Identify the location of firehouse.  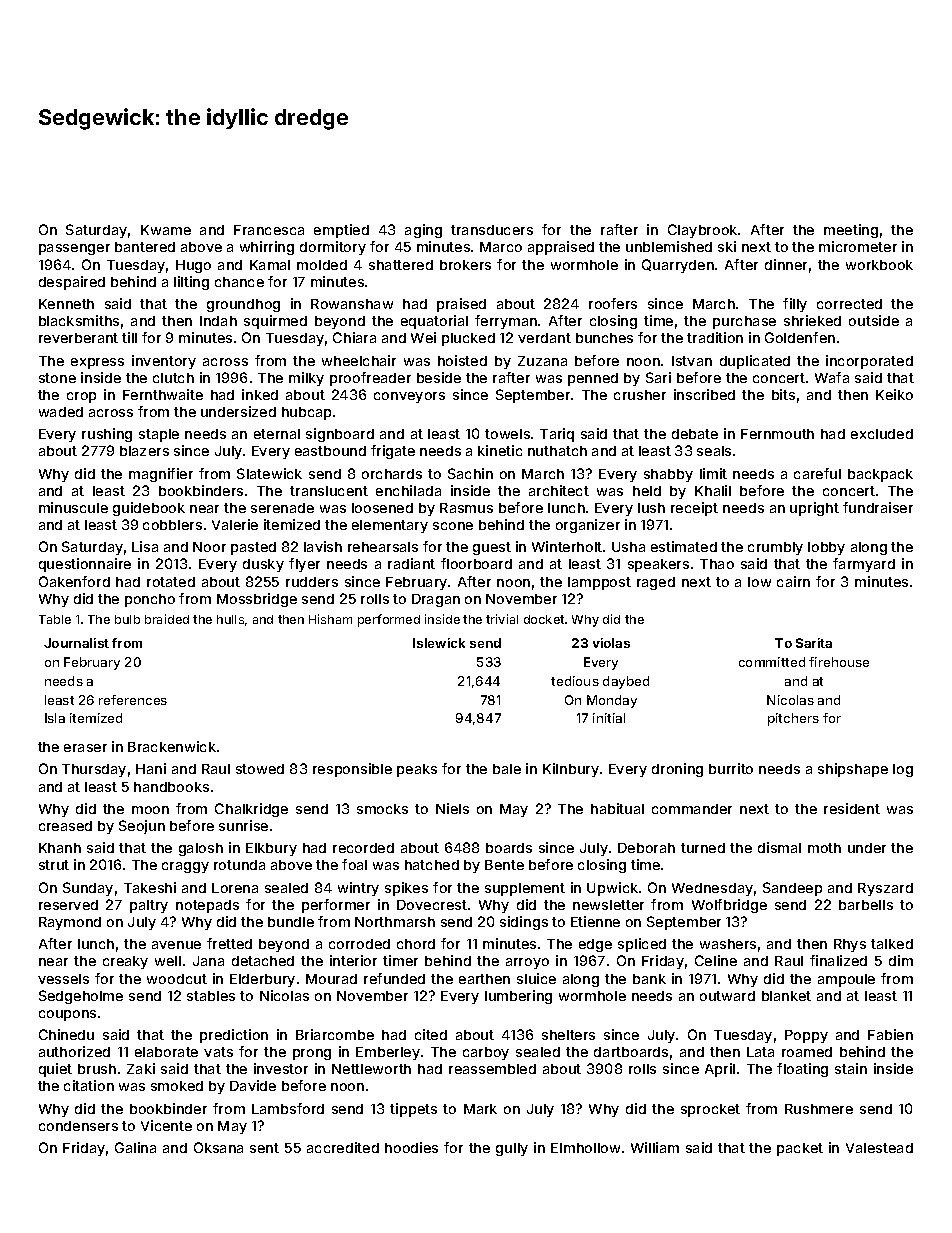
(839, 662).
